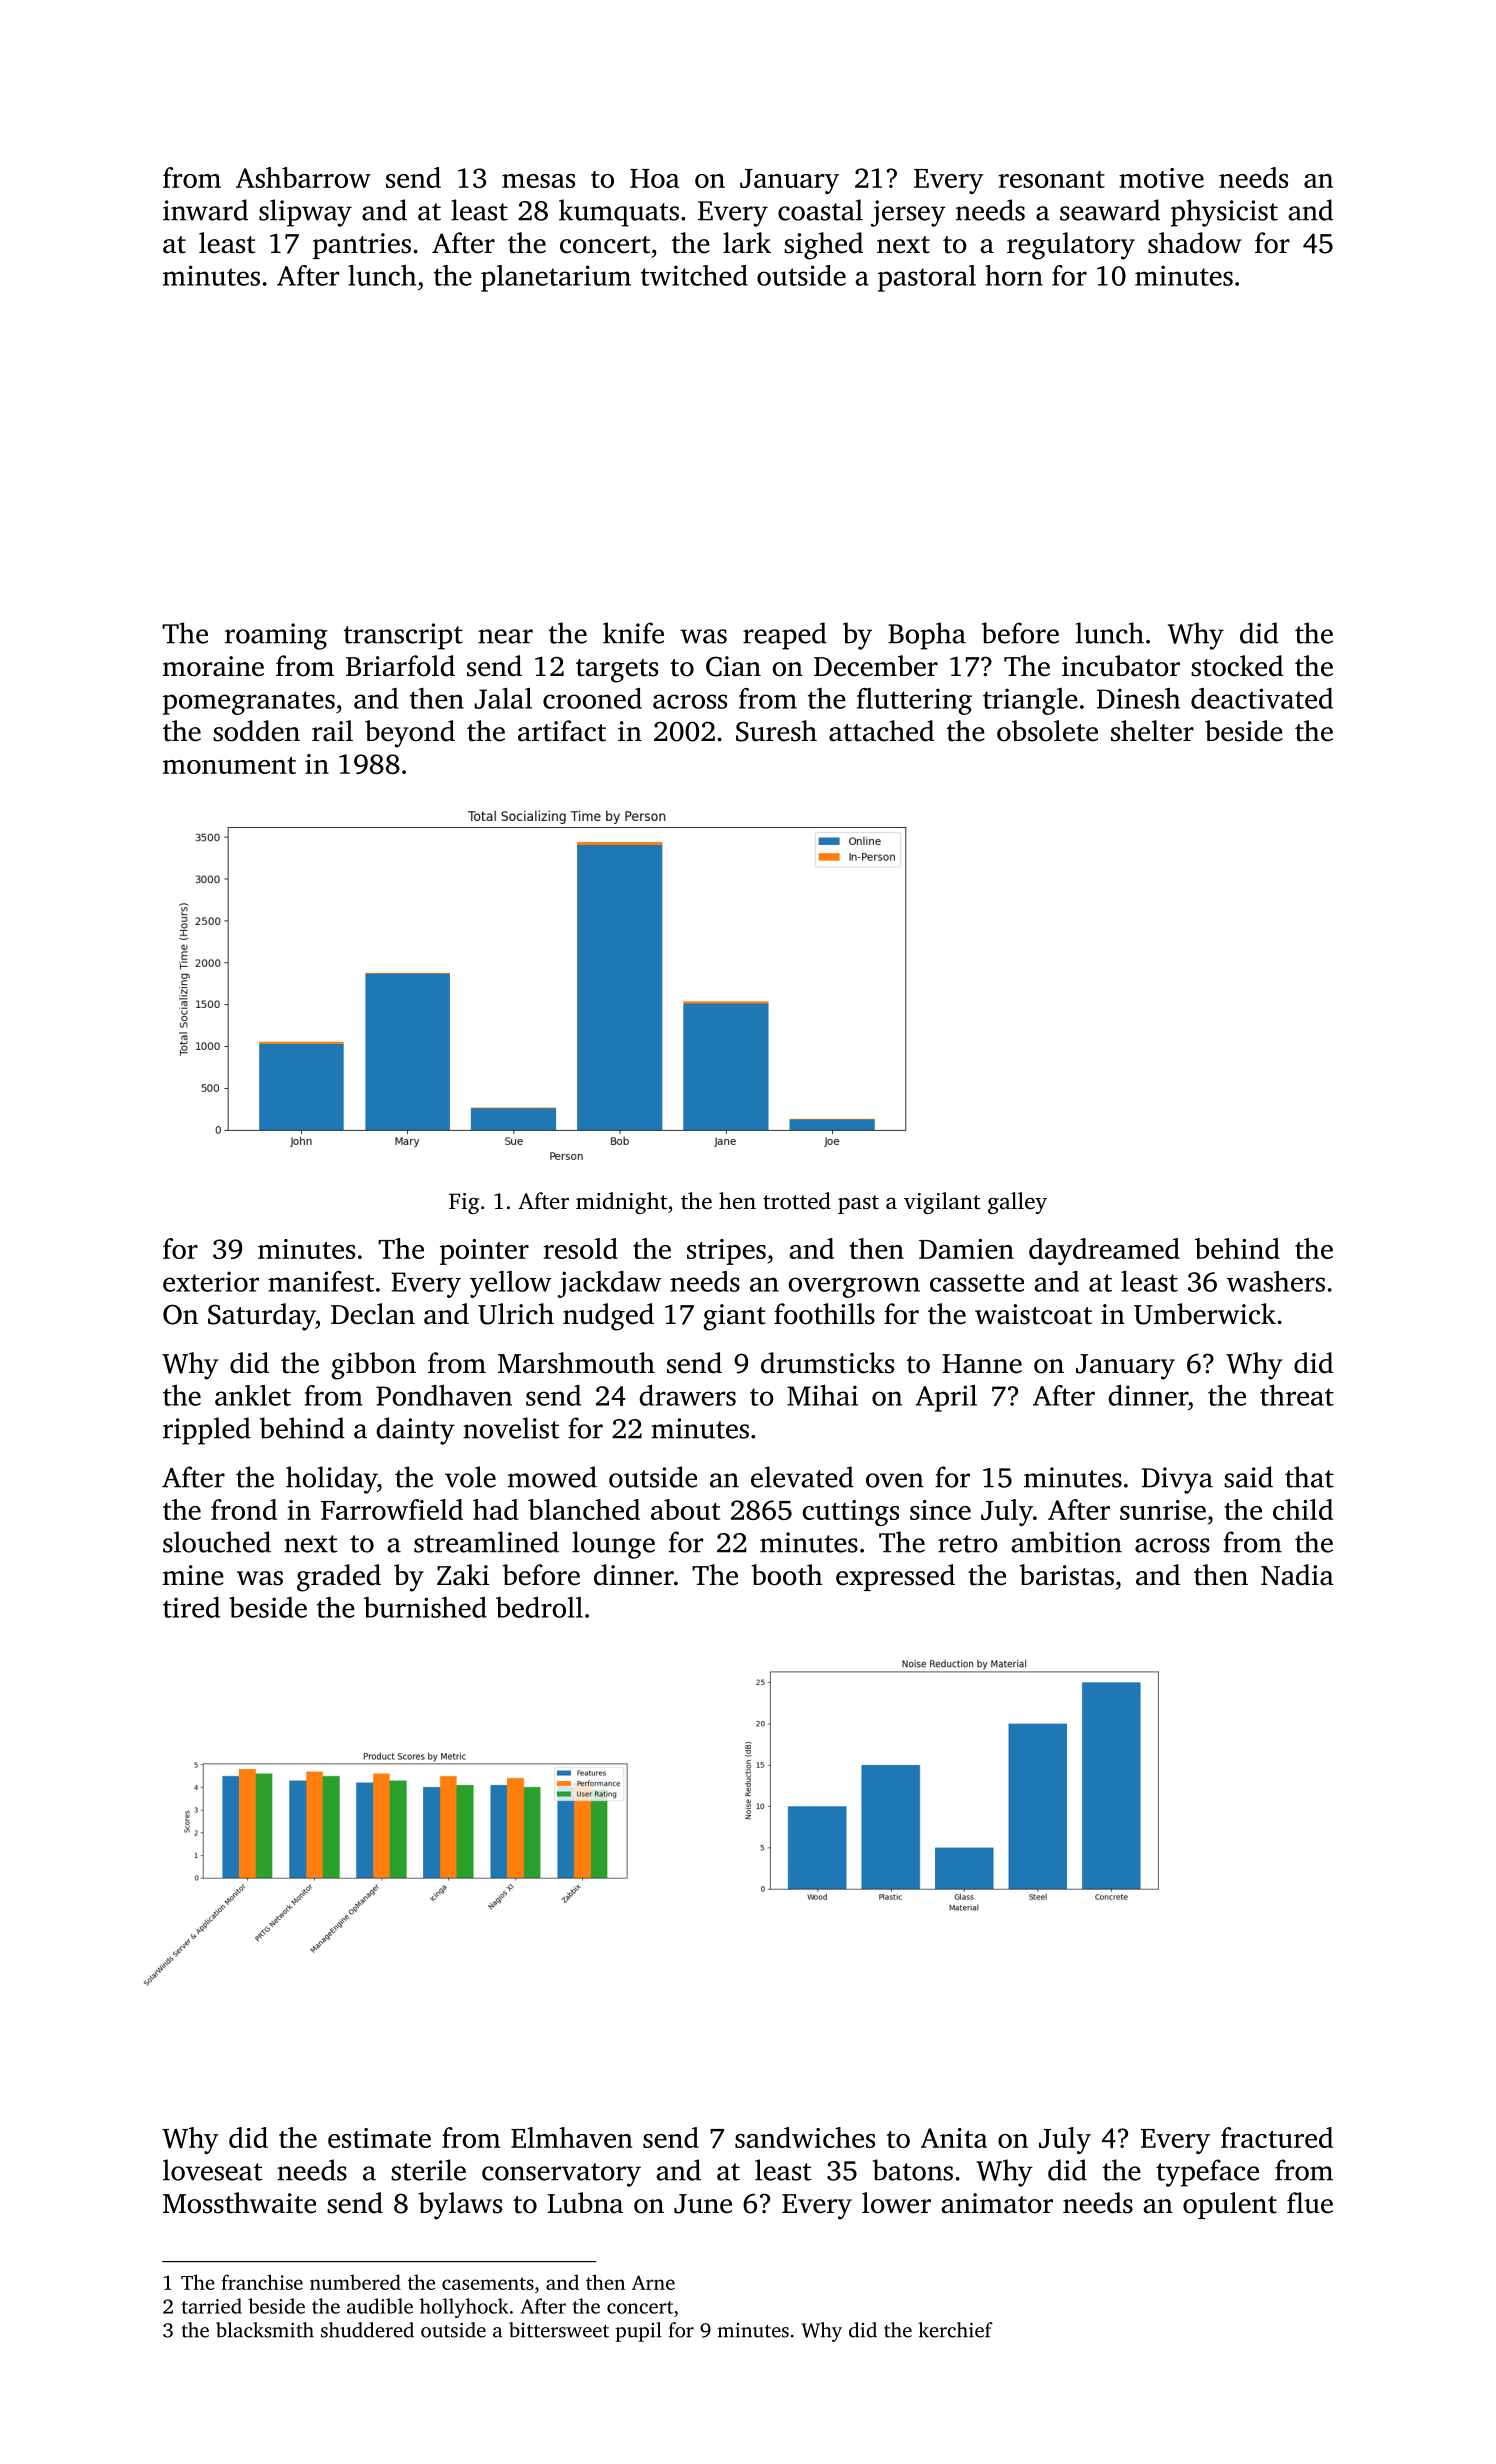 The image size is (1496, 2464). What do you see at coordinates (822, 1395) in the screenshot?
I see `Mihai` at bounding box center [822, 1395].
